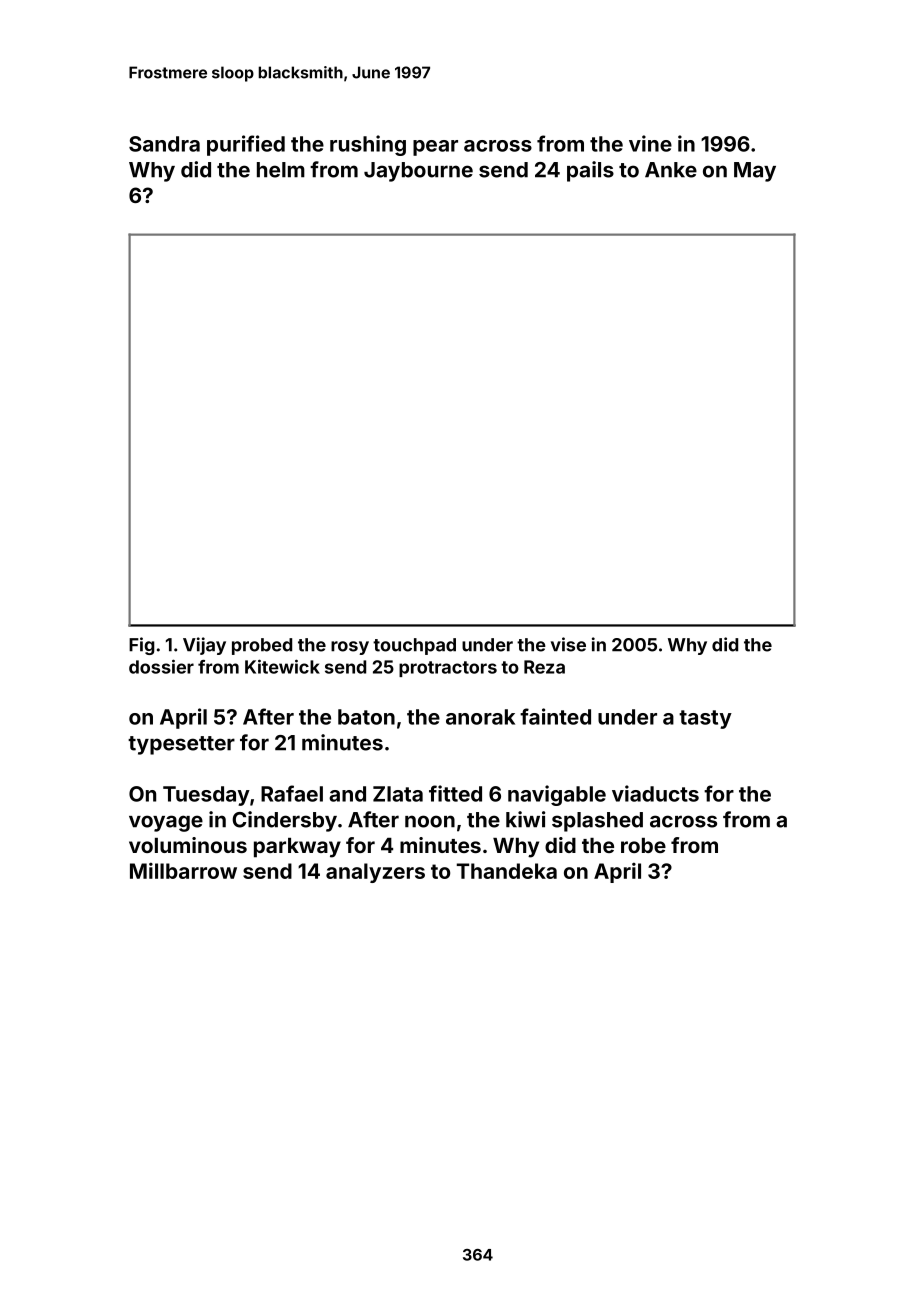 This screenshot has height=1311, width=924. I want to click on Sandra, so click(164, 144).
